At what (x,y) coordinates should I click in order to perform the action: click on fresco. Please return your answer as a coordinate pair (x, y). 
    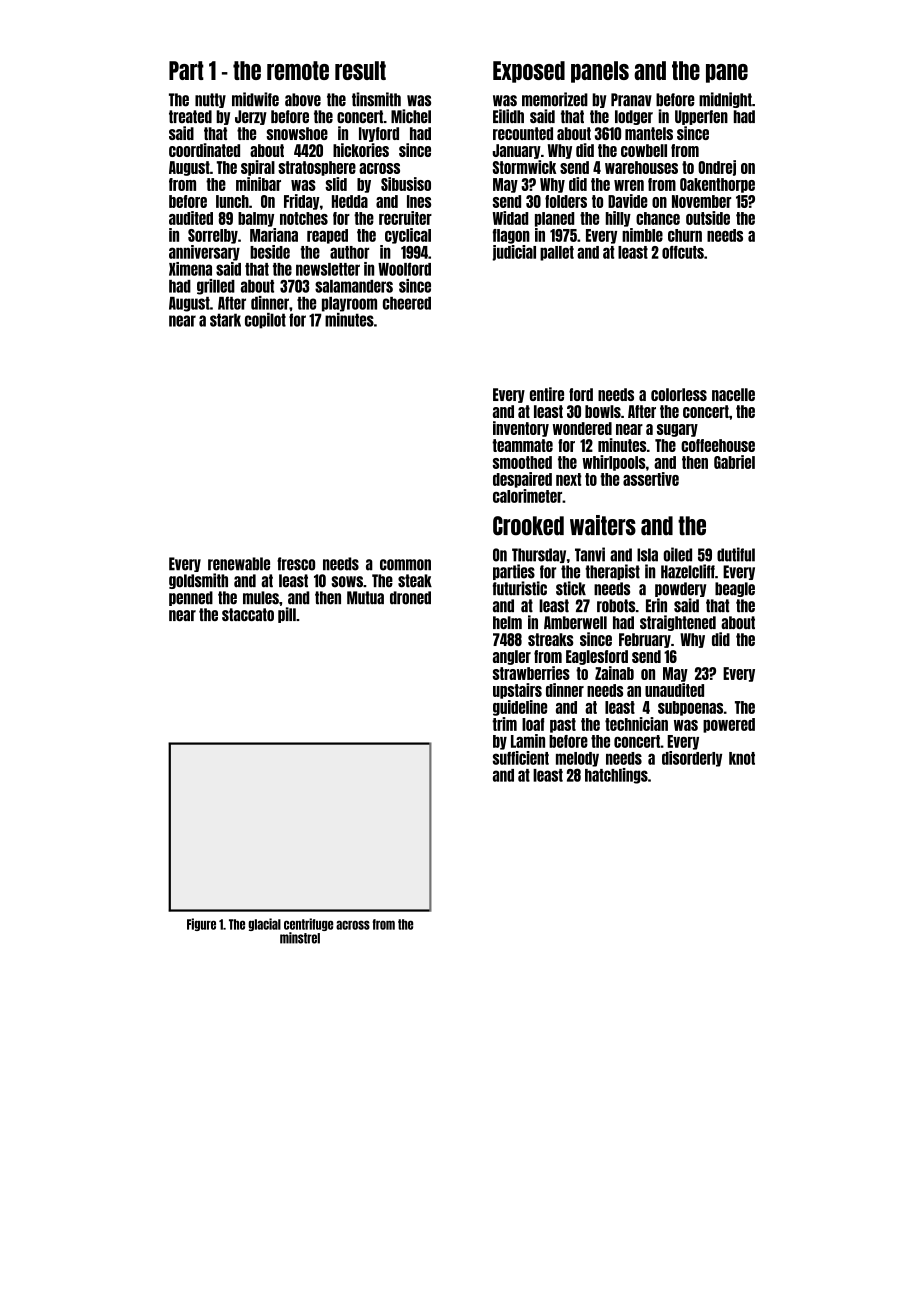
    Looking at the image, I should click on (296, 564).
